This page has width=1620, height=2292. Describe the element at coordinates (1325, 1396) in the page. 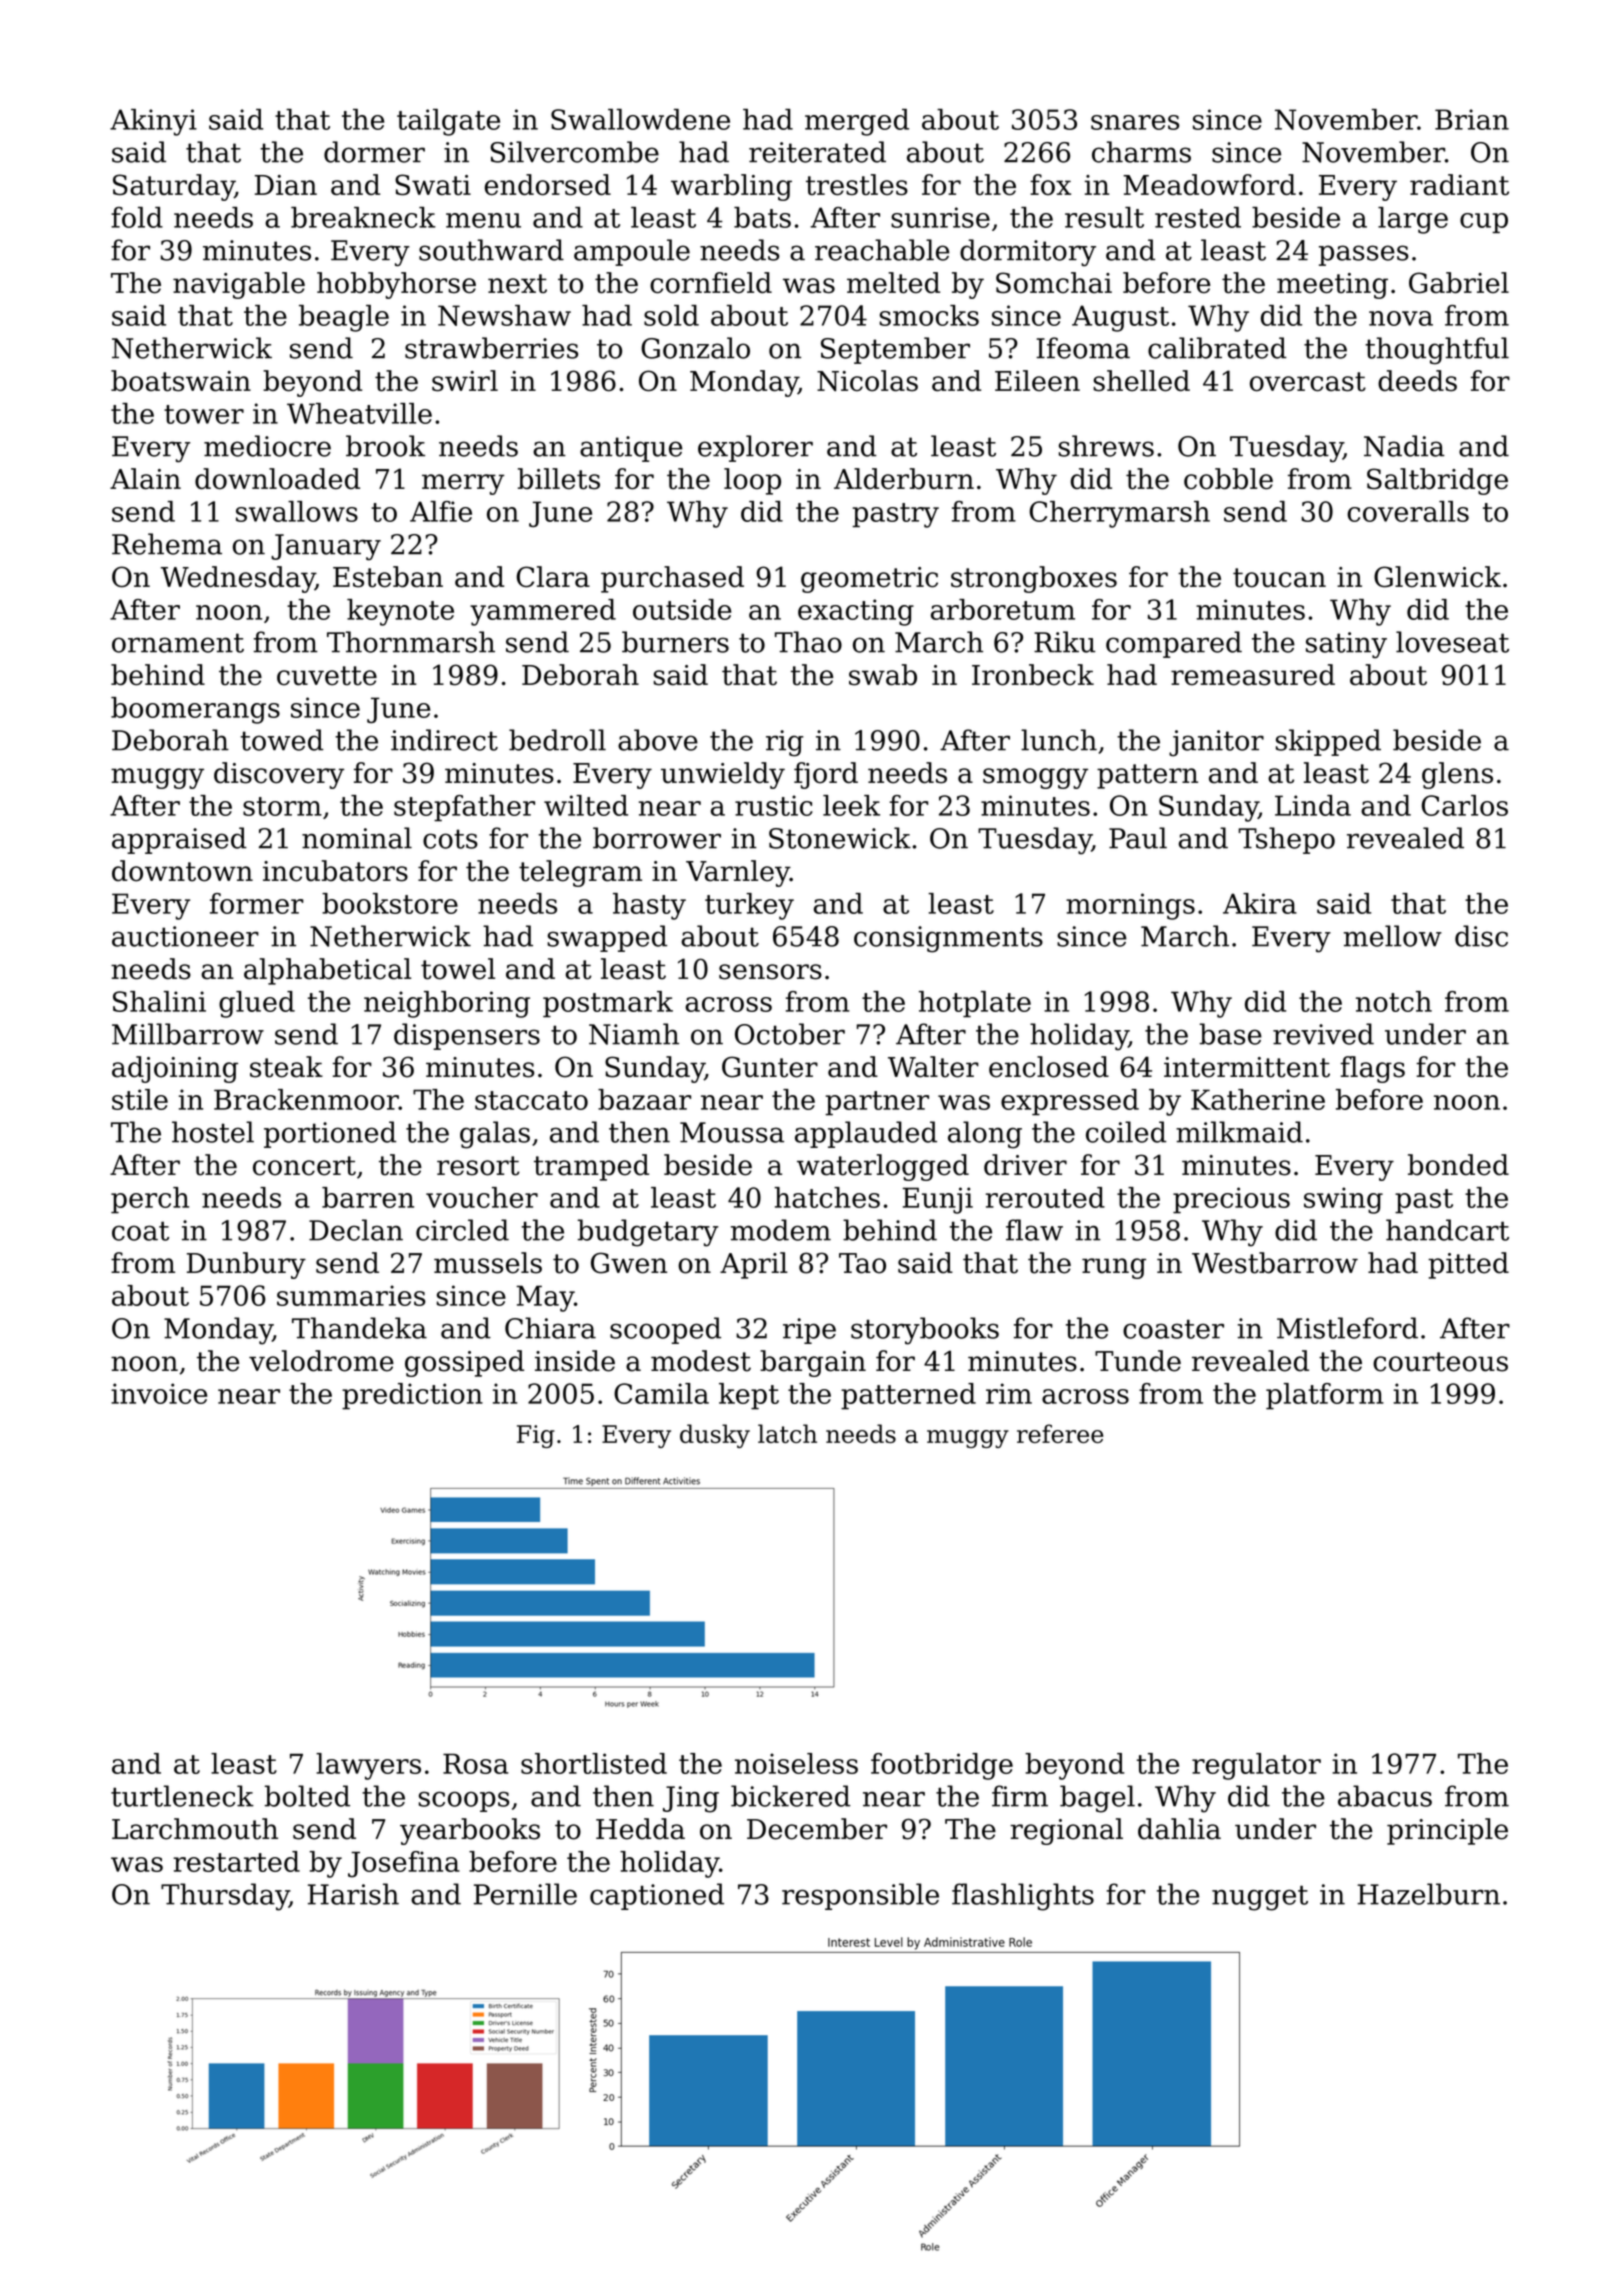

I see `platform` at that location.
